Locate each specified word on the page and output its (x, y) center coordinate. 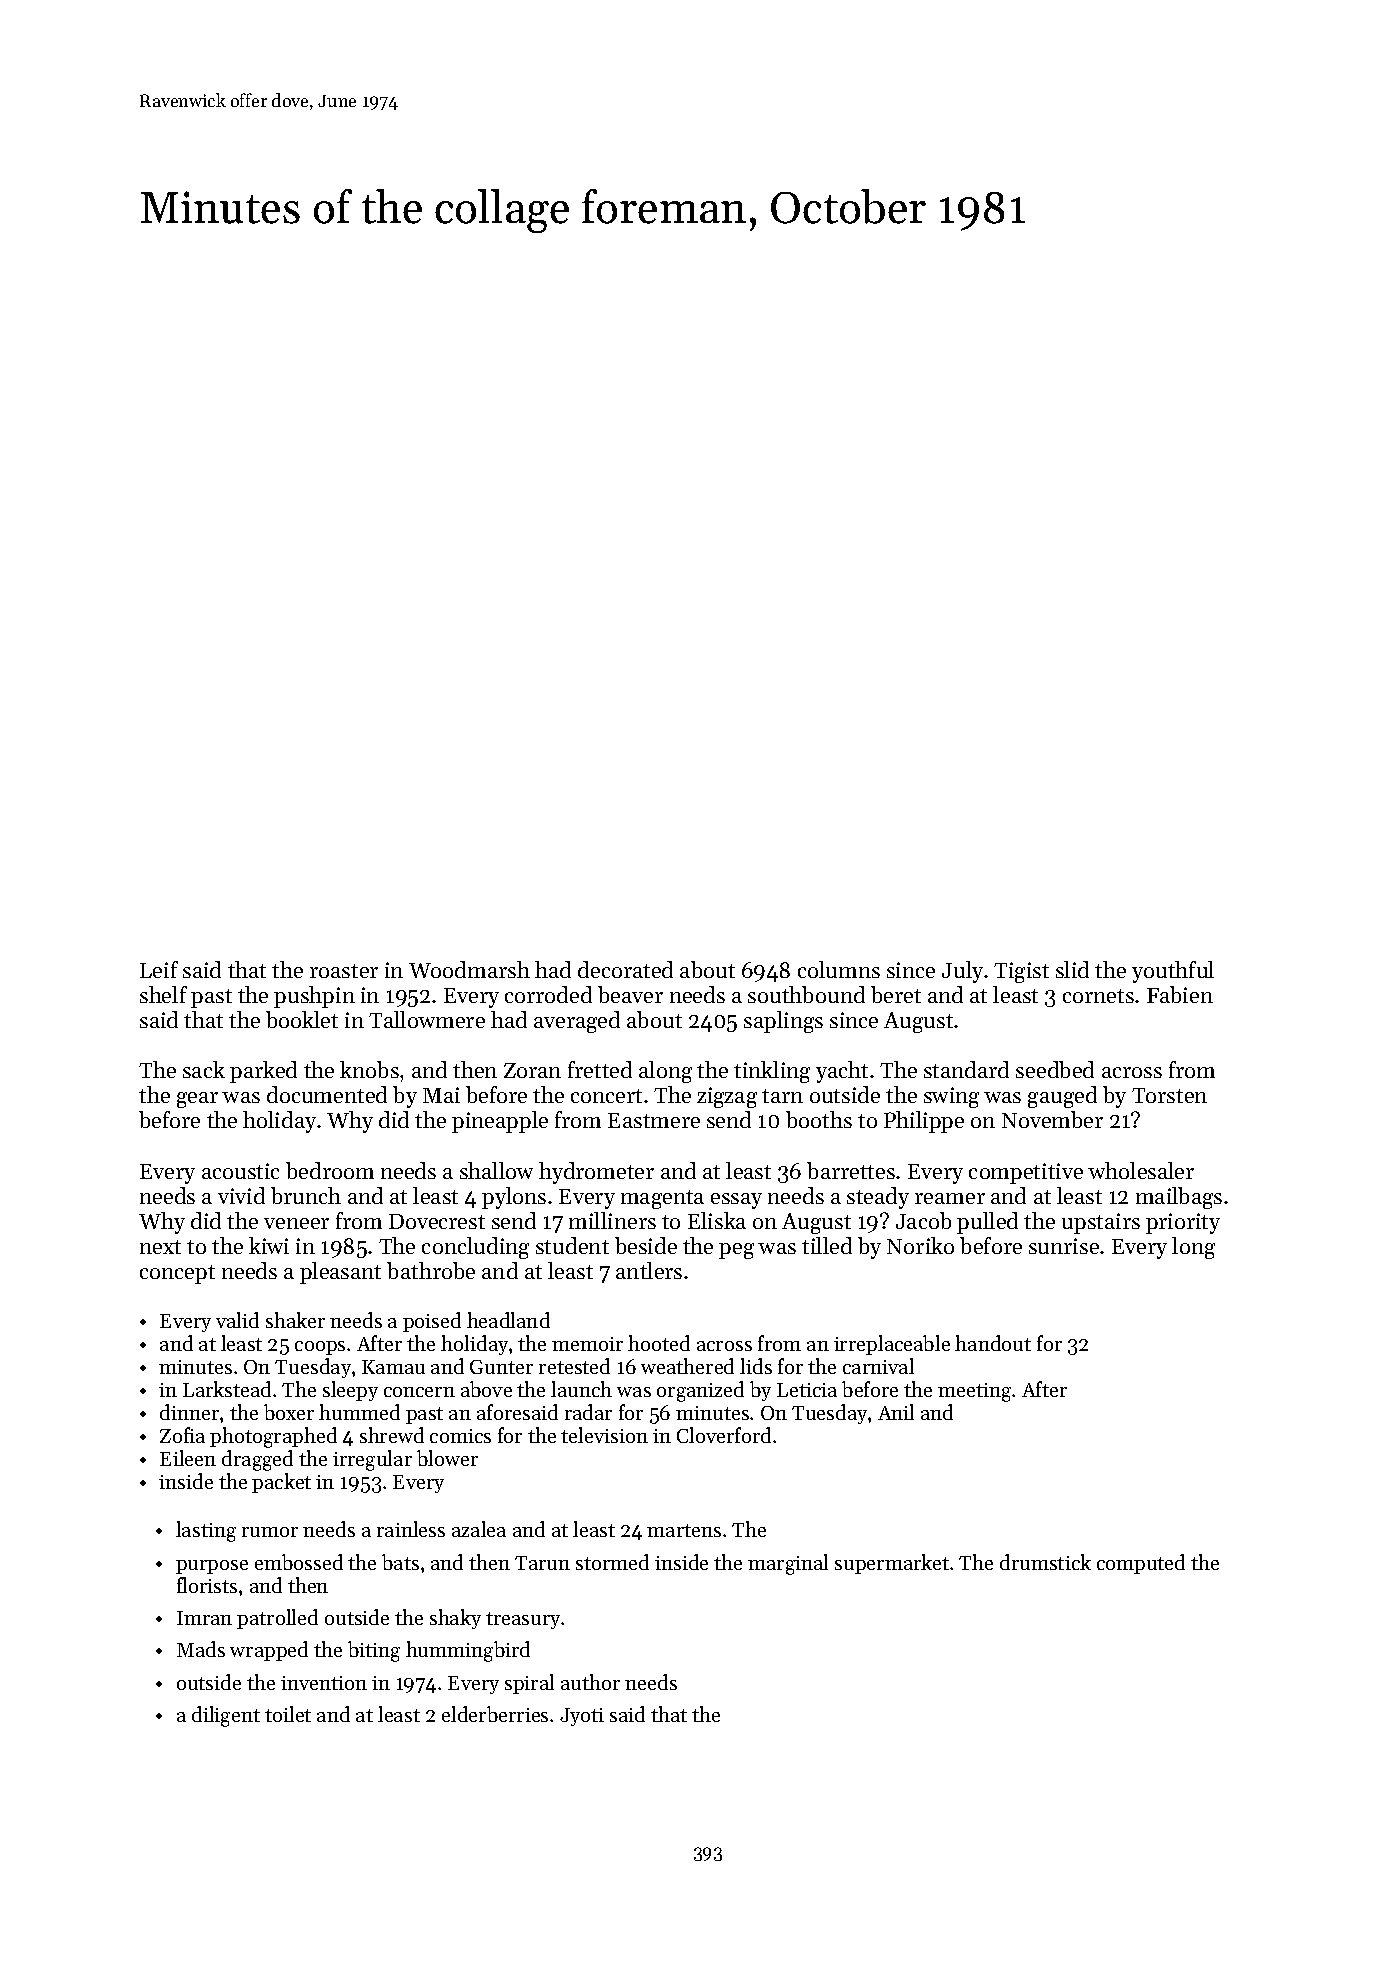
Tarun (542, 1563)
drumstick (1045, 1562)
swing (951, 1097)
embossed (299, 1562)
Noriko (920, 1245)
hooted (659, 1343)
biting (374, 1651)
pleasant (340, 1273)
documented (327, 1094)
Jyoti (582, 1717)
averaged (577, 1022)
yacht (842, 1072)
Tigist (1021, 972)
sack (204, 1069)
